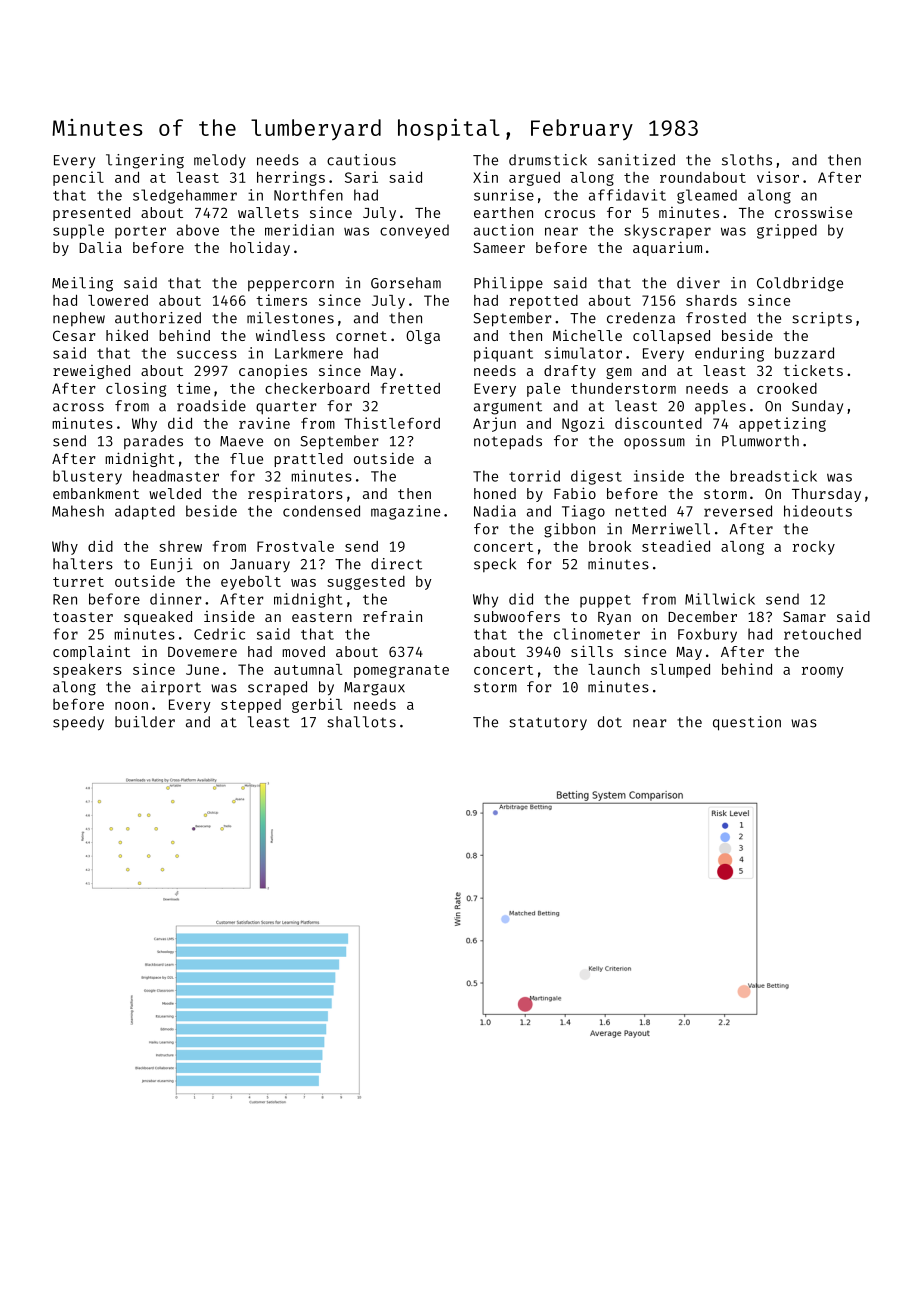 Image resolution: width=924 pixels, height=1308 pixels. I want to click on Sameer, so click(499, 247).
